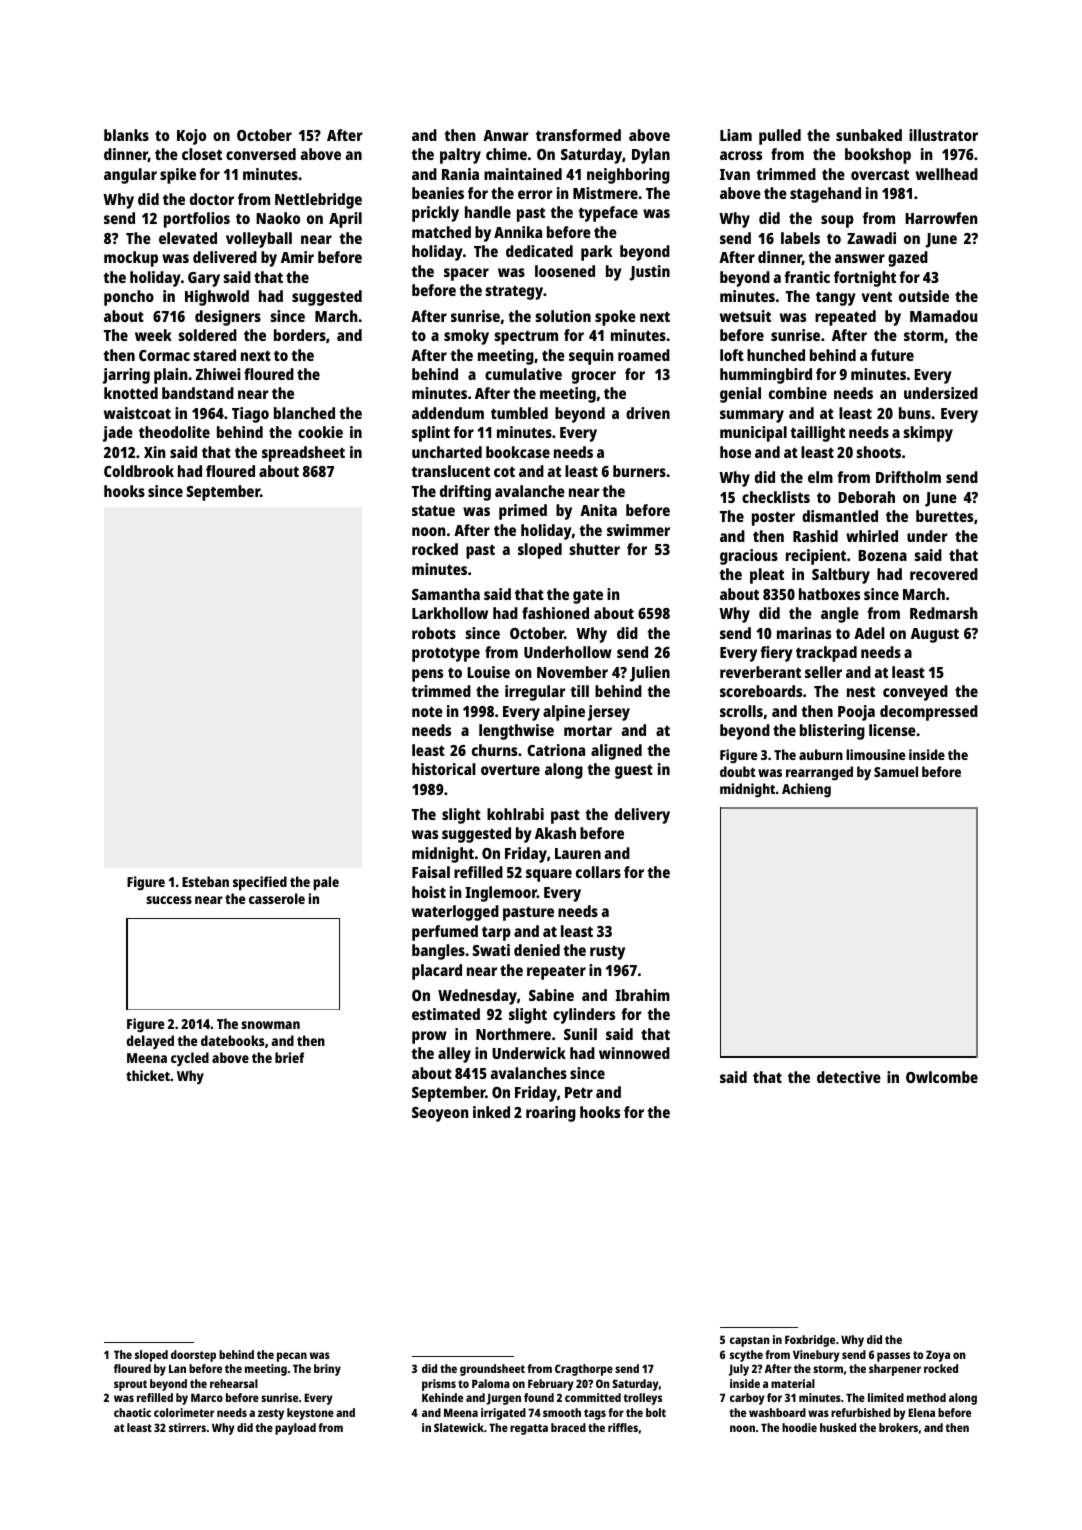 This image has width=1082, height=1530. Describe the element at coordinates (506, 154) in the image. I see `chime` at that location.
